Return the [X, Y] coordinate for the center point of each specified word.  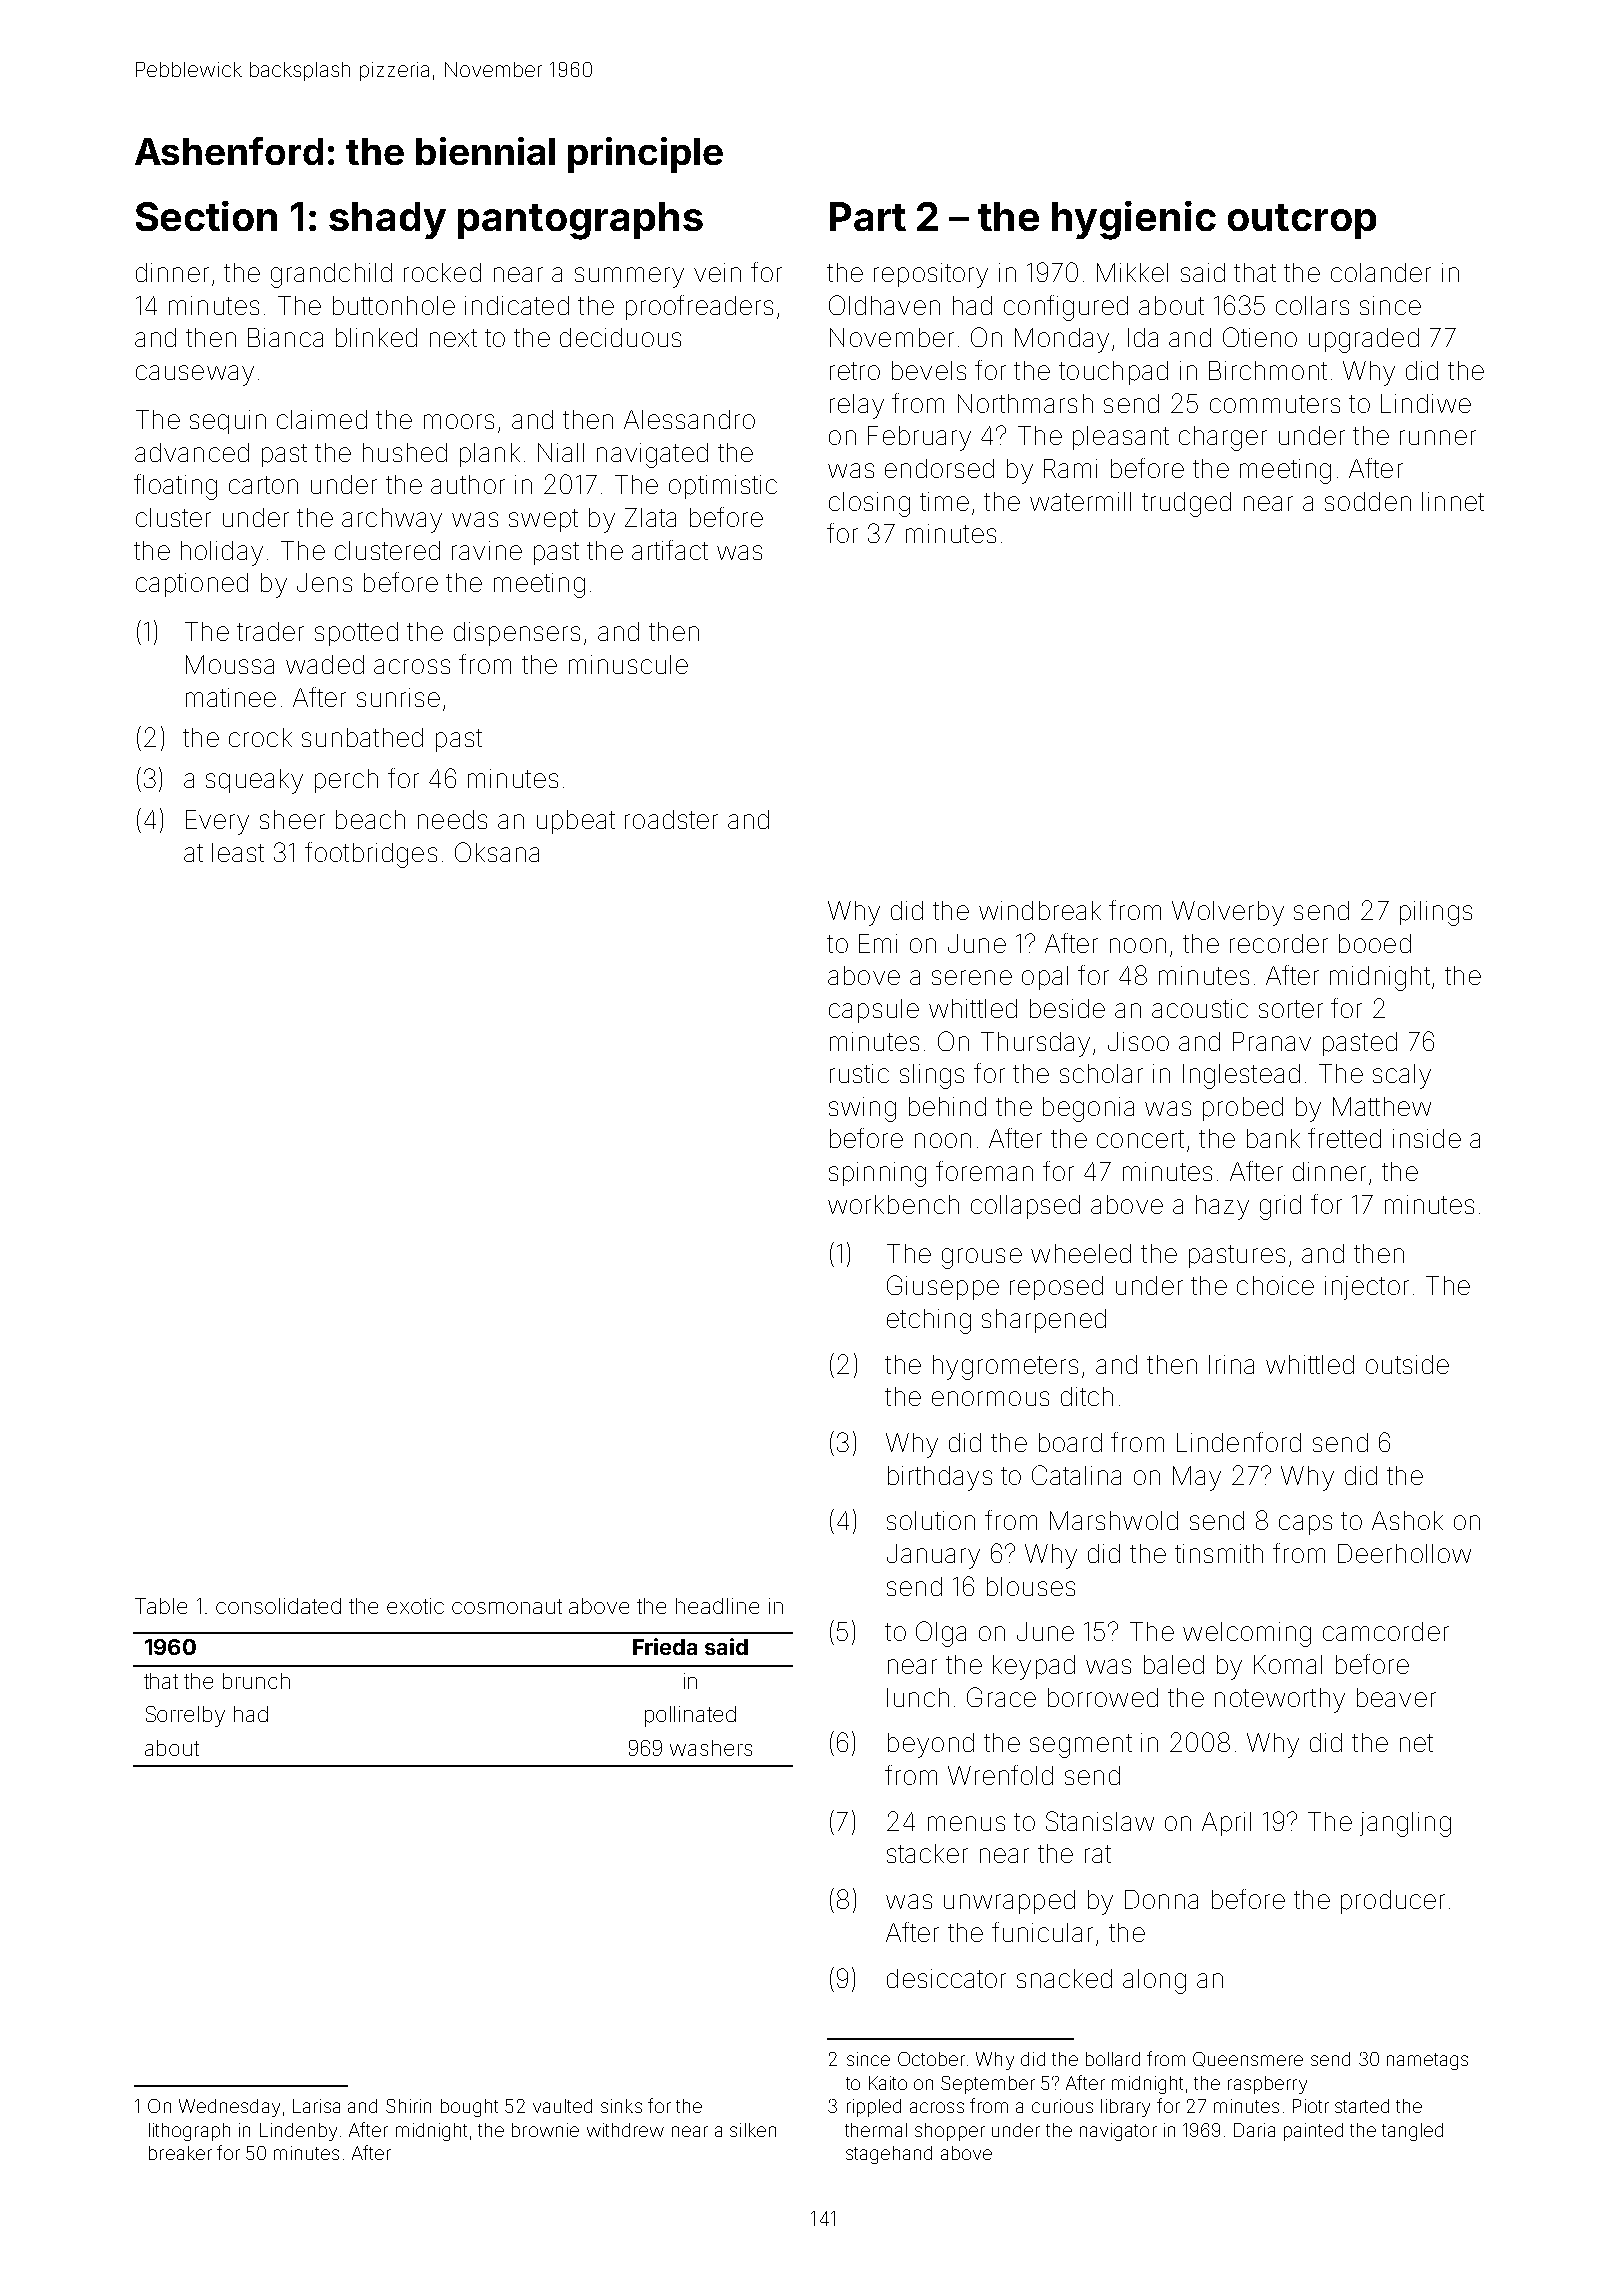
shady [387, 220]
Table [161, 1606]
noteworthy [1280, 1700]
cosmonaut [507, 1606]
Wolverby [1228, 913]
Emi [878, 943]
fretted [1344, 1138]
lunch [918, 1697]
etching [929, 1321]
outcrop [1302, 221]
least [238, 852]
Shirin [408, 2106]
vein [717, 272]
